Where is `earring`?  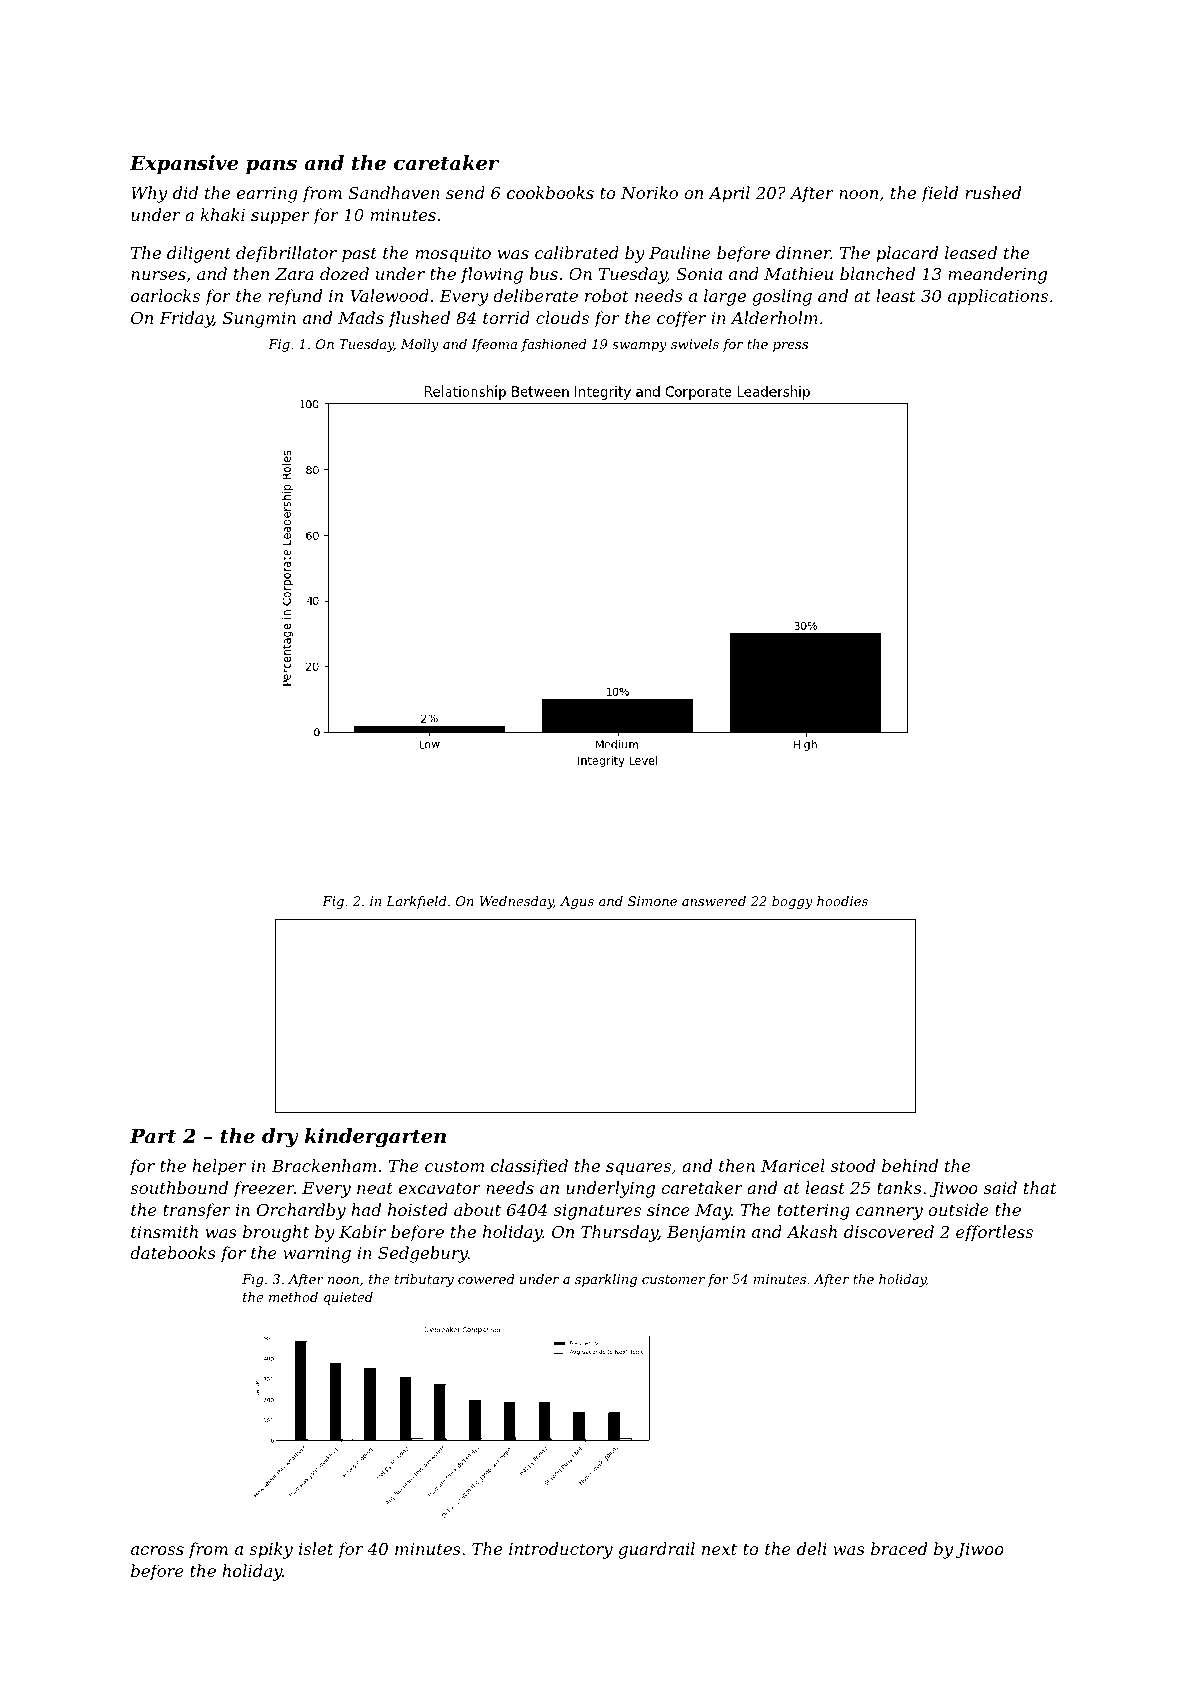 earring is located at coordinates (267, 195).
